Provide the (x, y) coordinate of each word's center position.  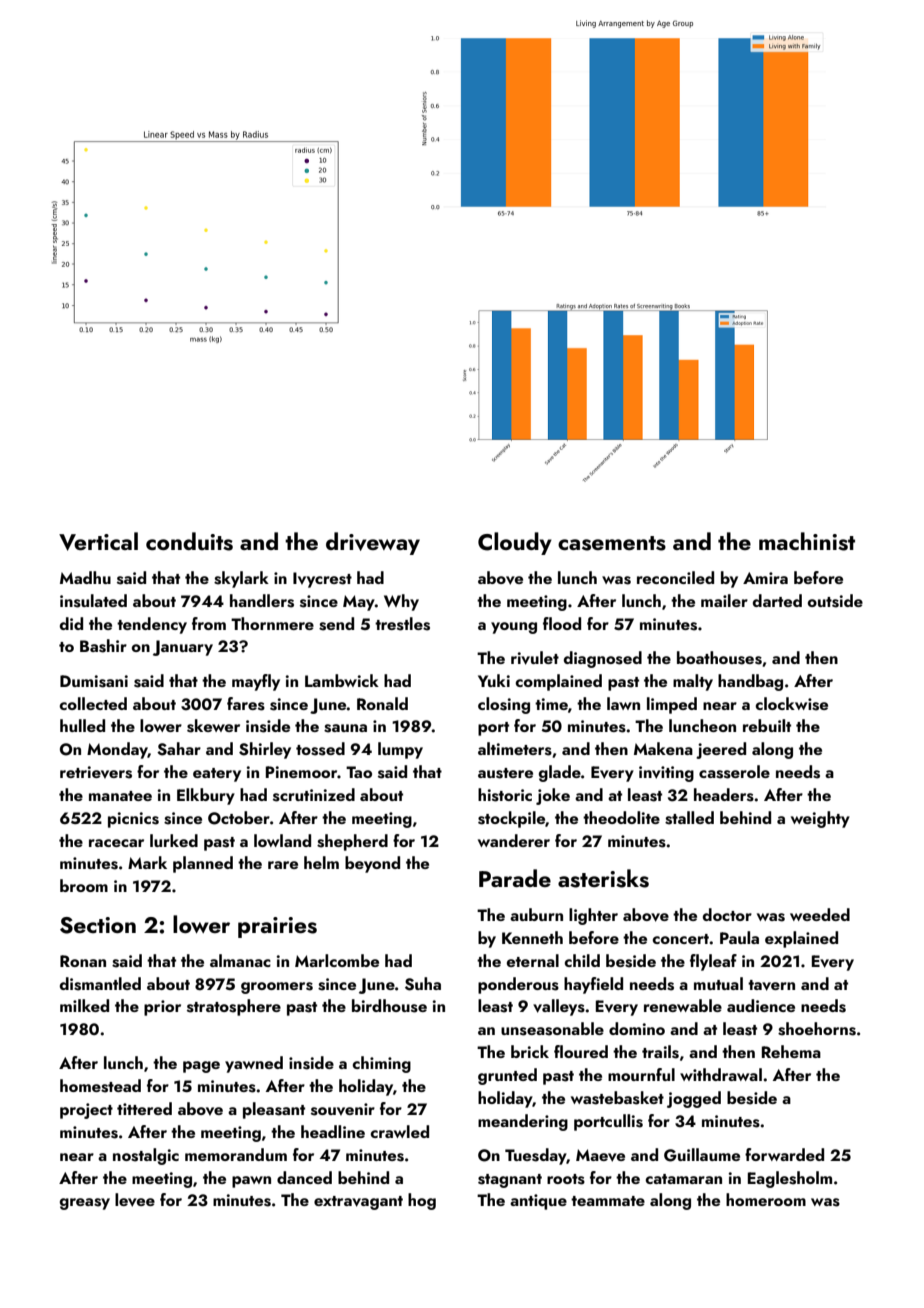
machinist (807, 541)
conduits (189, 541)
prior (162, 1008)
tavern (771, 985)
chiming (381, 1064)
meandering (523, 1122)
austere (505, 773)
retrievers (96, 772)
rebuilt (767, 725)
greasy (85, 1204)
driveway (373, 543)
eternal (533, 960)
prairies (277, 927)
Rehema (791, 1051)
